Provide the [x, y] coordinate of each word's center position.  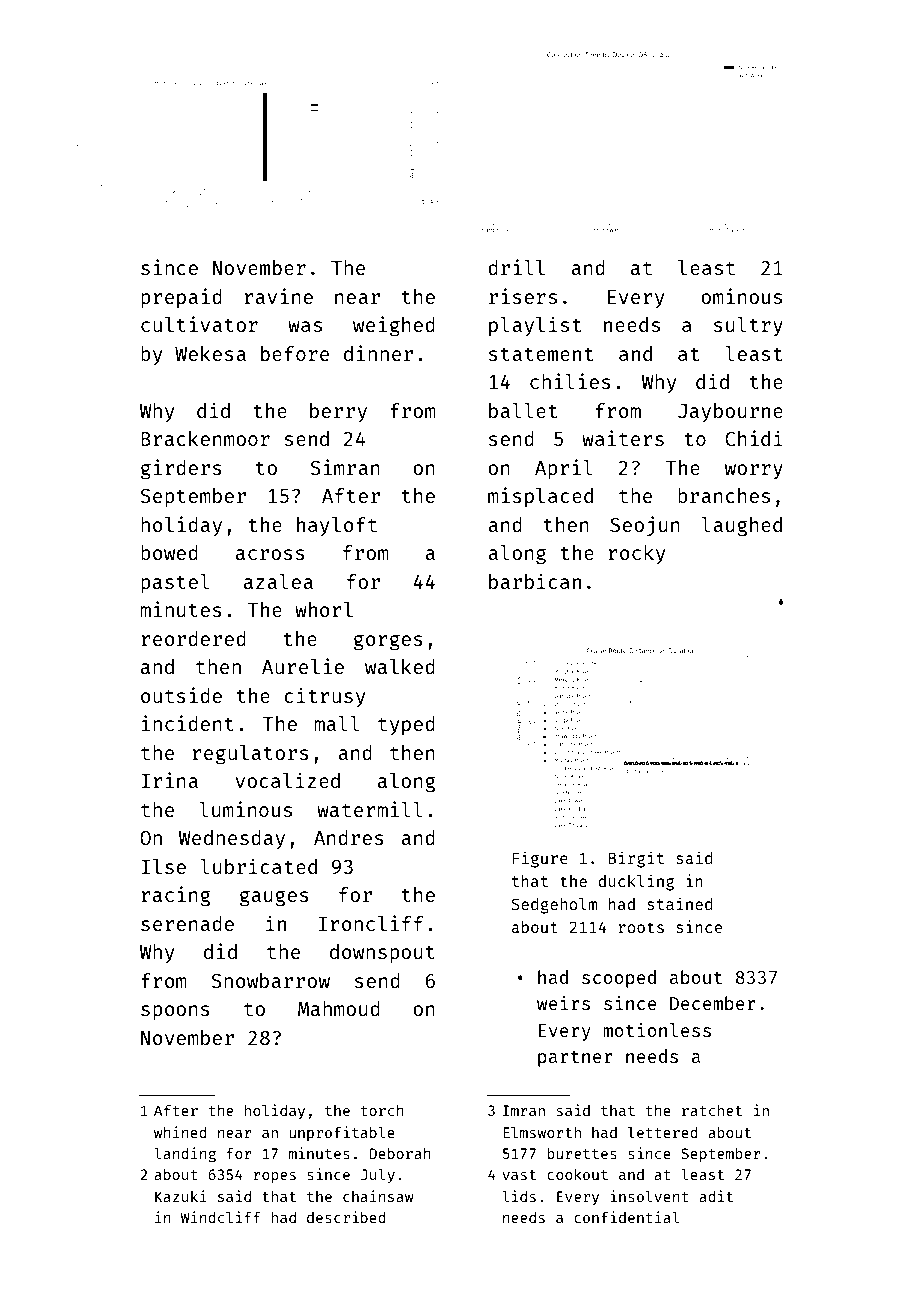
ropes [275, 1177]
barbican [535, 581]
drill [516, 267]
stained [679, 903]
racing [176, 896]
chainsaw [378, 1196]
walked [400, 666]
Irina [169, 780]
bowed [169, 552]
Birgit [636, 859]
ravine [278, 296]
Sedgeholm [554, 905]
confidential [626, 1217]
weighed [394, 326]
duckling [636, 882]
